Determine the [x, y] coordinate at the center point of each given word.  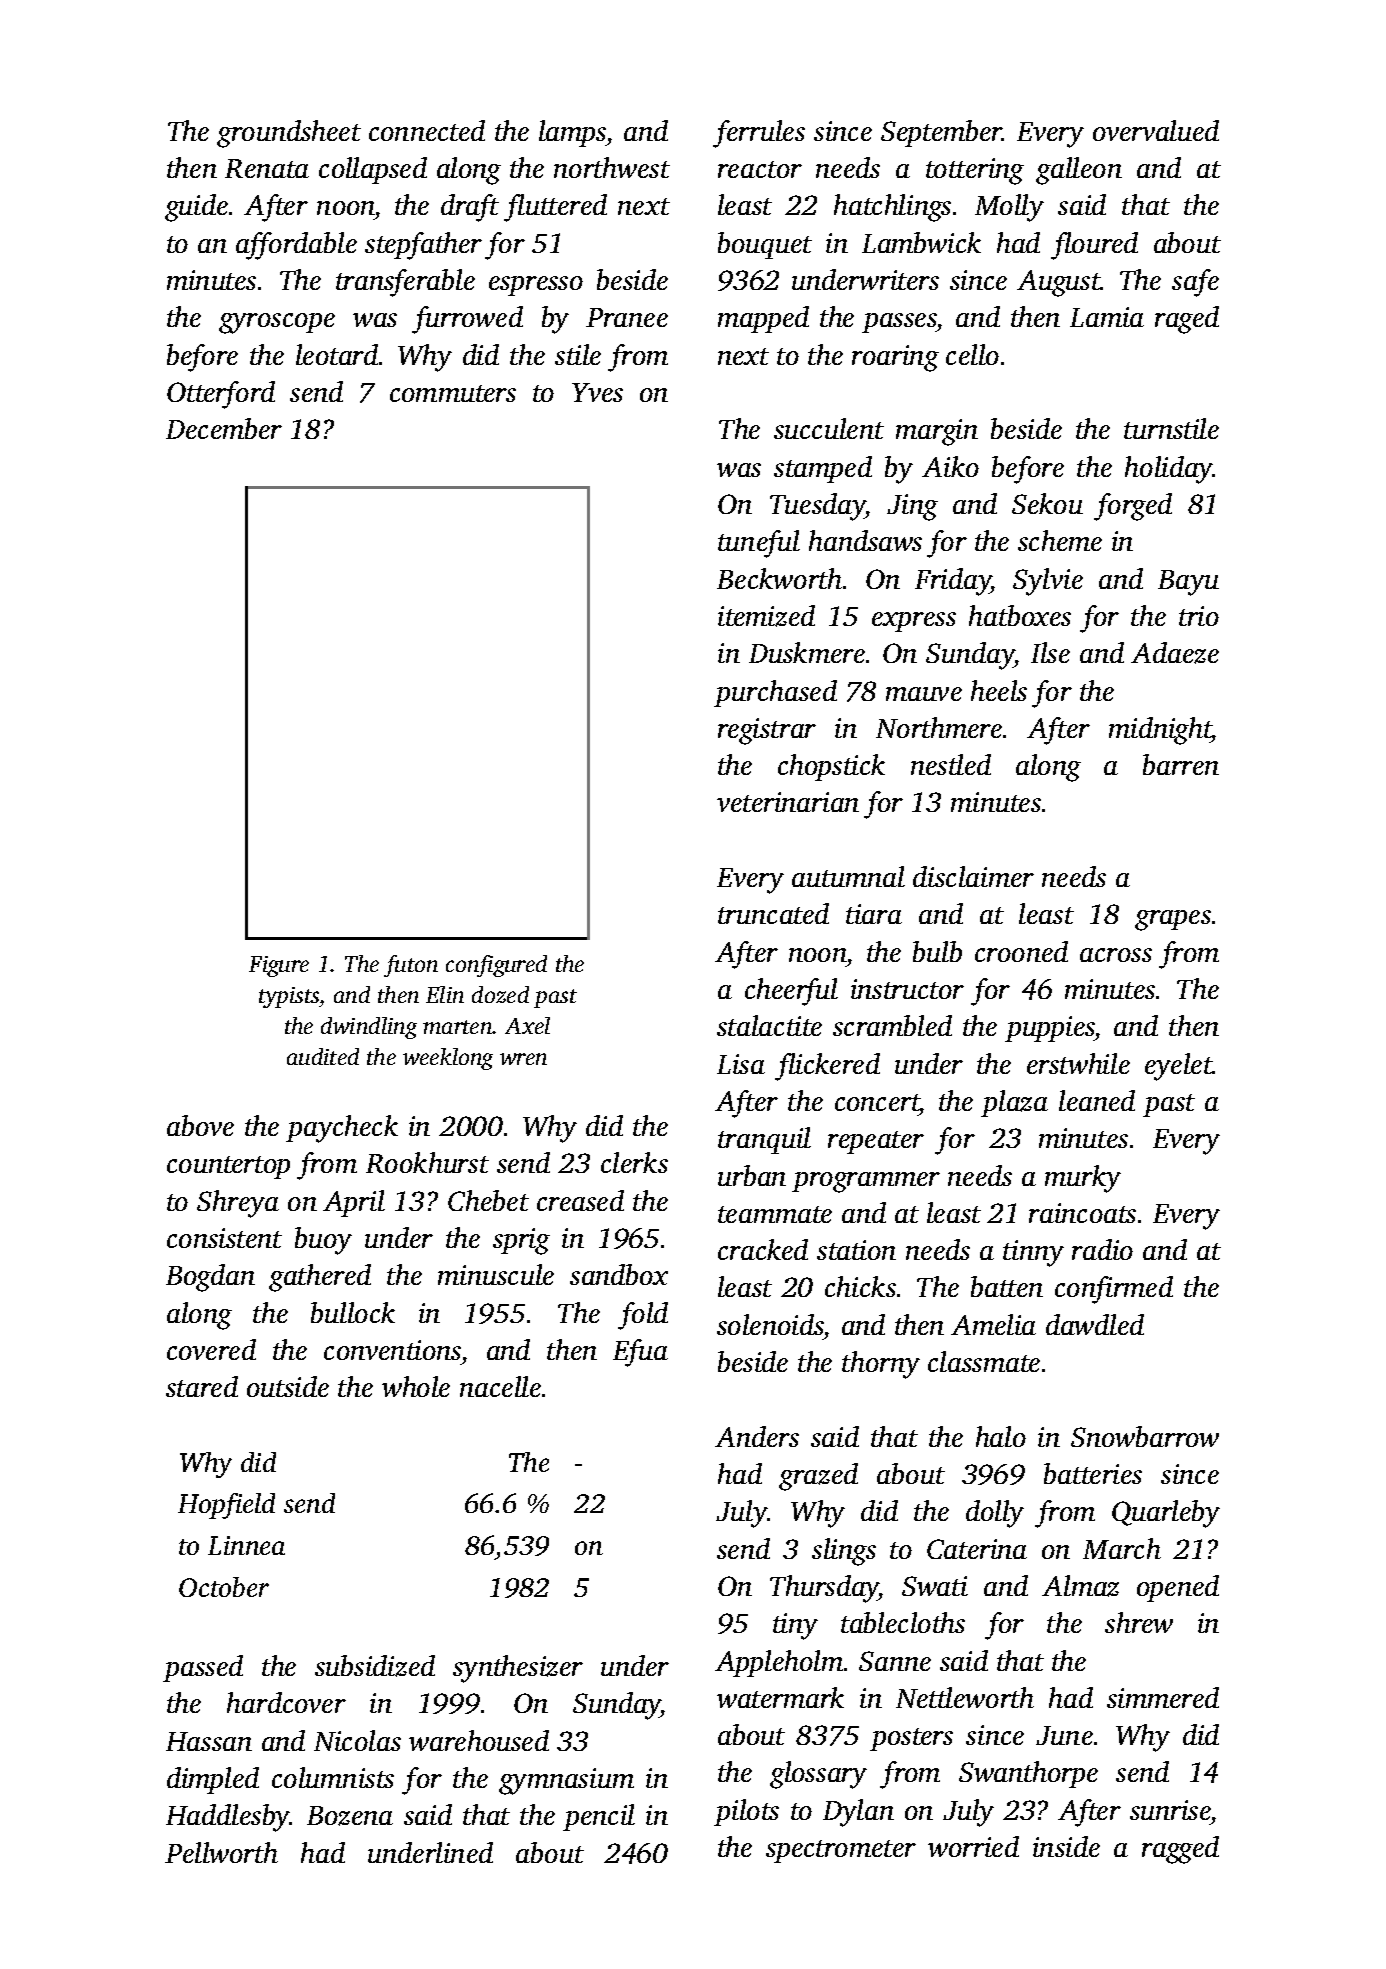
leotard [337, 354]
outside [288, 1386]
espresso [536, 286]
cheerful [791, 992]
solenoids [770, 1324]
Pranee [627, 317]
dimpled [213, 1780]
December [224, 428]
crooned [1021, 951]
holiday [1169, 470]
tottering [975, 171]
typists [289, 997]
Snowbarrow [1145, 1436]
